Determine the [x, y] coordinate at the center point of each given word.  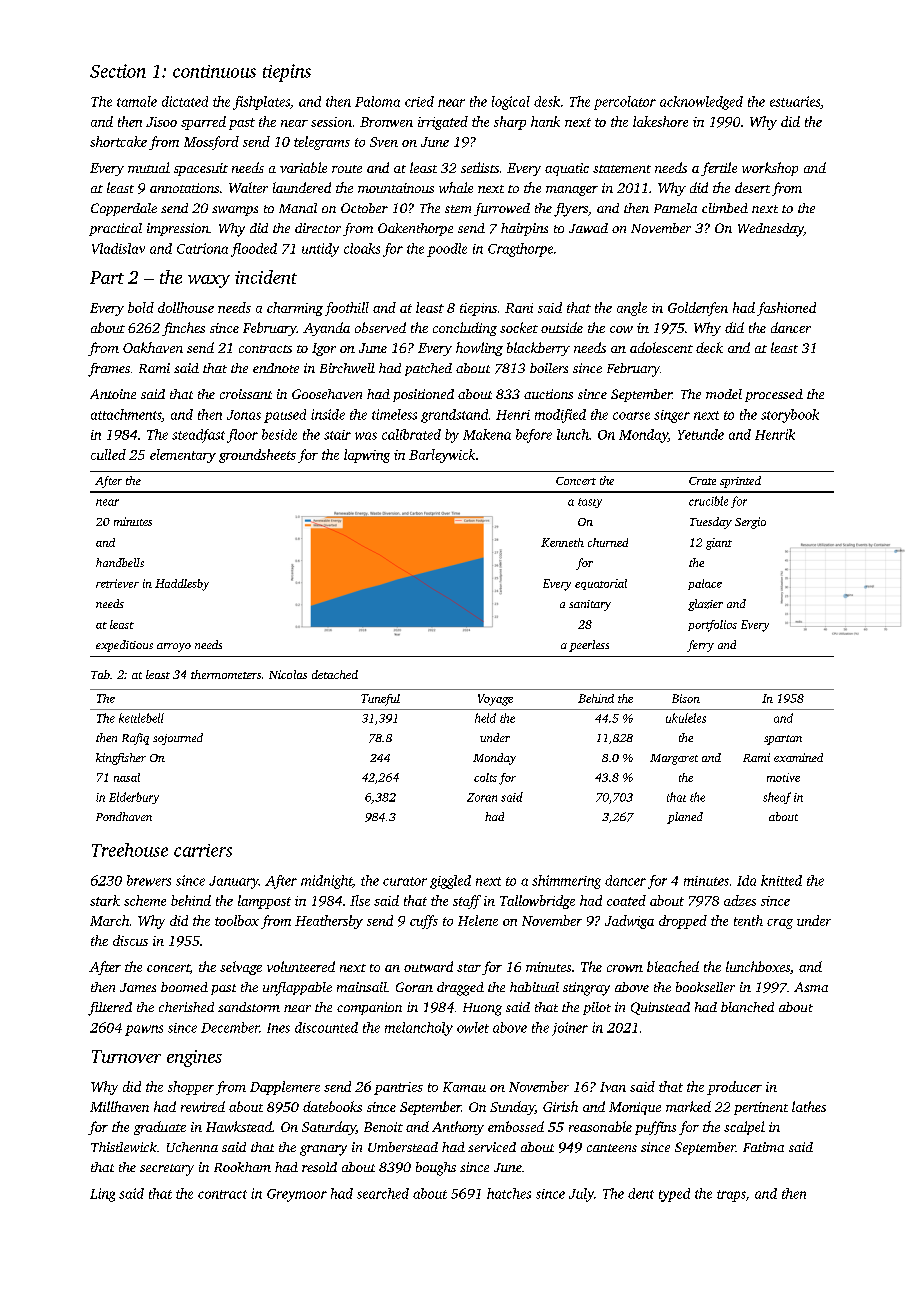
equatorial [601, 584]
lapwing [367, 456]
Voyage [495, 700]
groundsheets [257, 456]
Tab [100, 674]
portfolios [712, 626]
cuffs [424, 922]
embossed [516, 1126]
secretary [167, 1170]
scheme [145, 900]
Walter [248, 187]
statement [622, 169]
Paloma [377, 101]
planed [685, 818]
